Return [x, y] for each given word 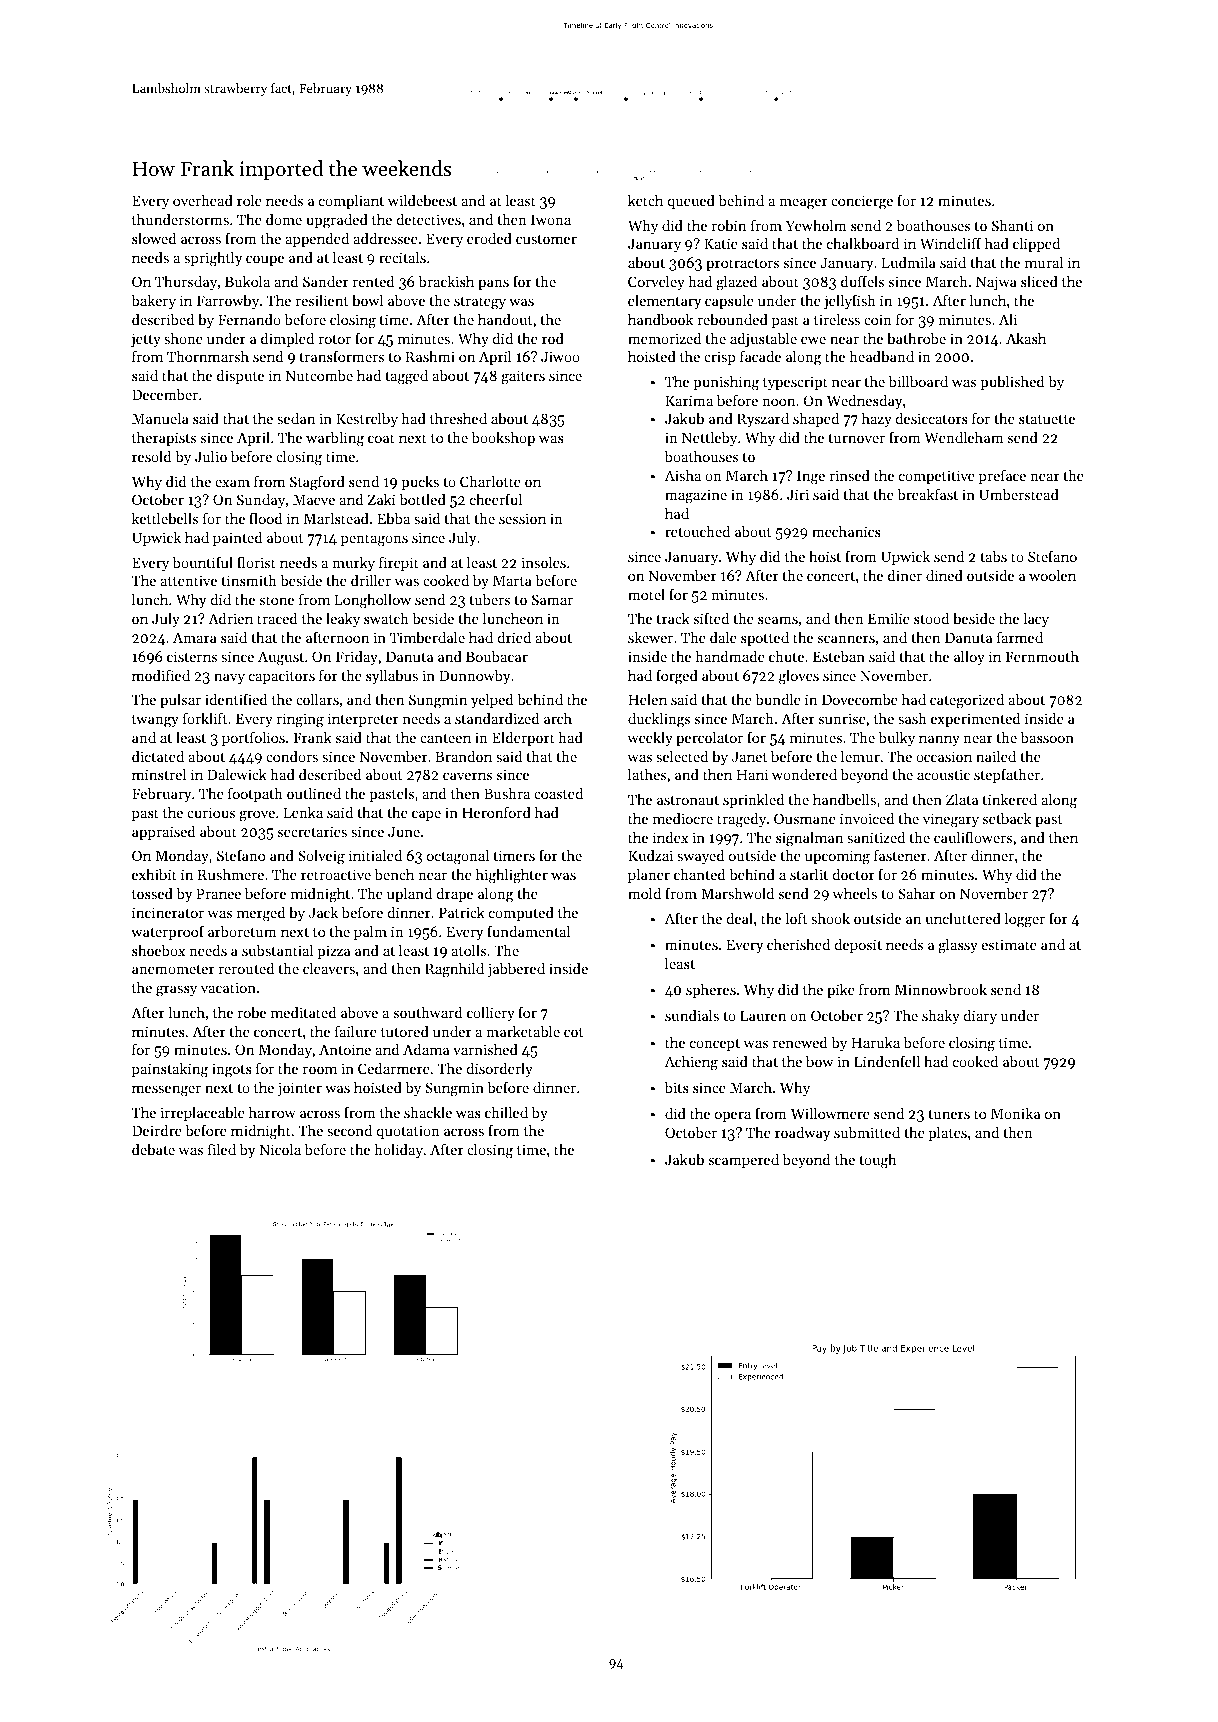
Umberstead [1019, 494]
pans [493, 284]
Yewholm [816, 225]
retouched [697, 531]
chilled [506, 1112]
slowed [154, 238]
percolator [709, 738]
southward [428, 1012]
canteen [445, 738]
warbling [335, 439]
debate [153, 1149]
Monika [1015, 1113]
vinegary [951, 820]
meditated [304, 1012]
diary [980, 1016]
